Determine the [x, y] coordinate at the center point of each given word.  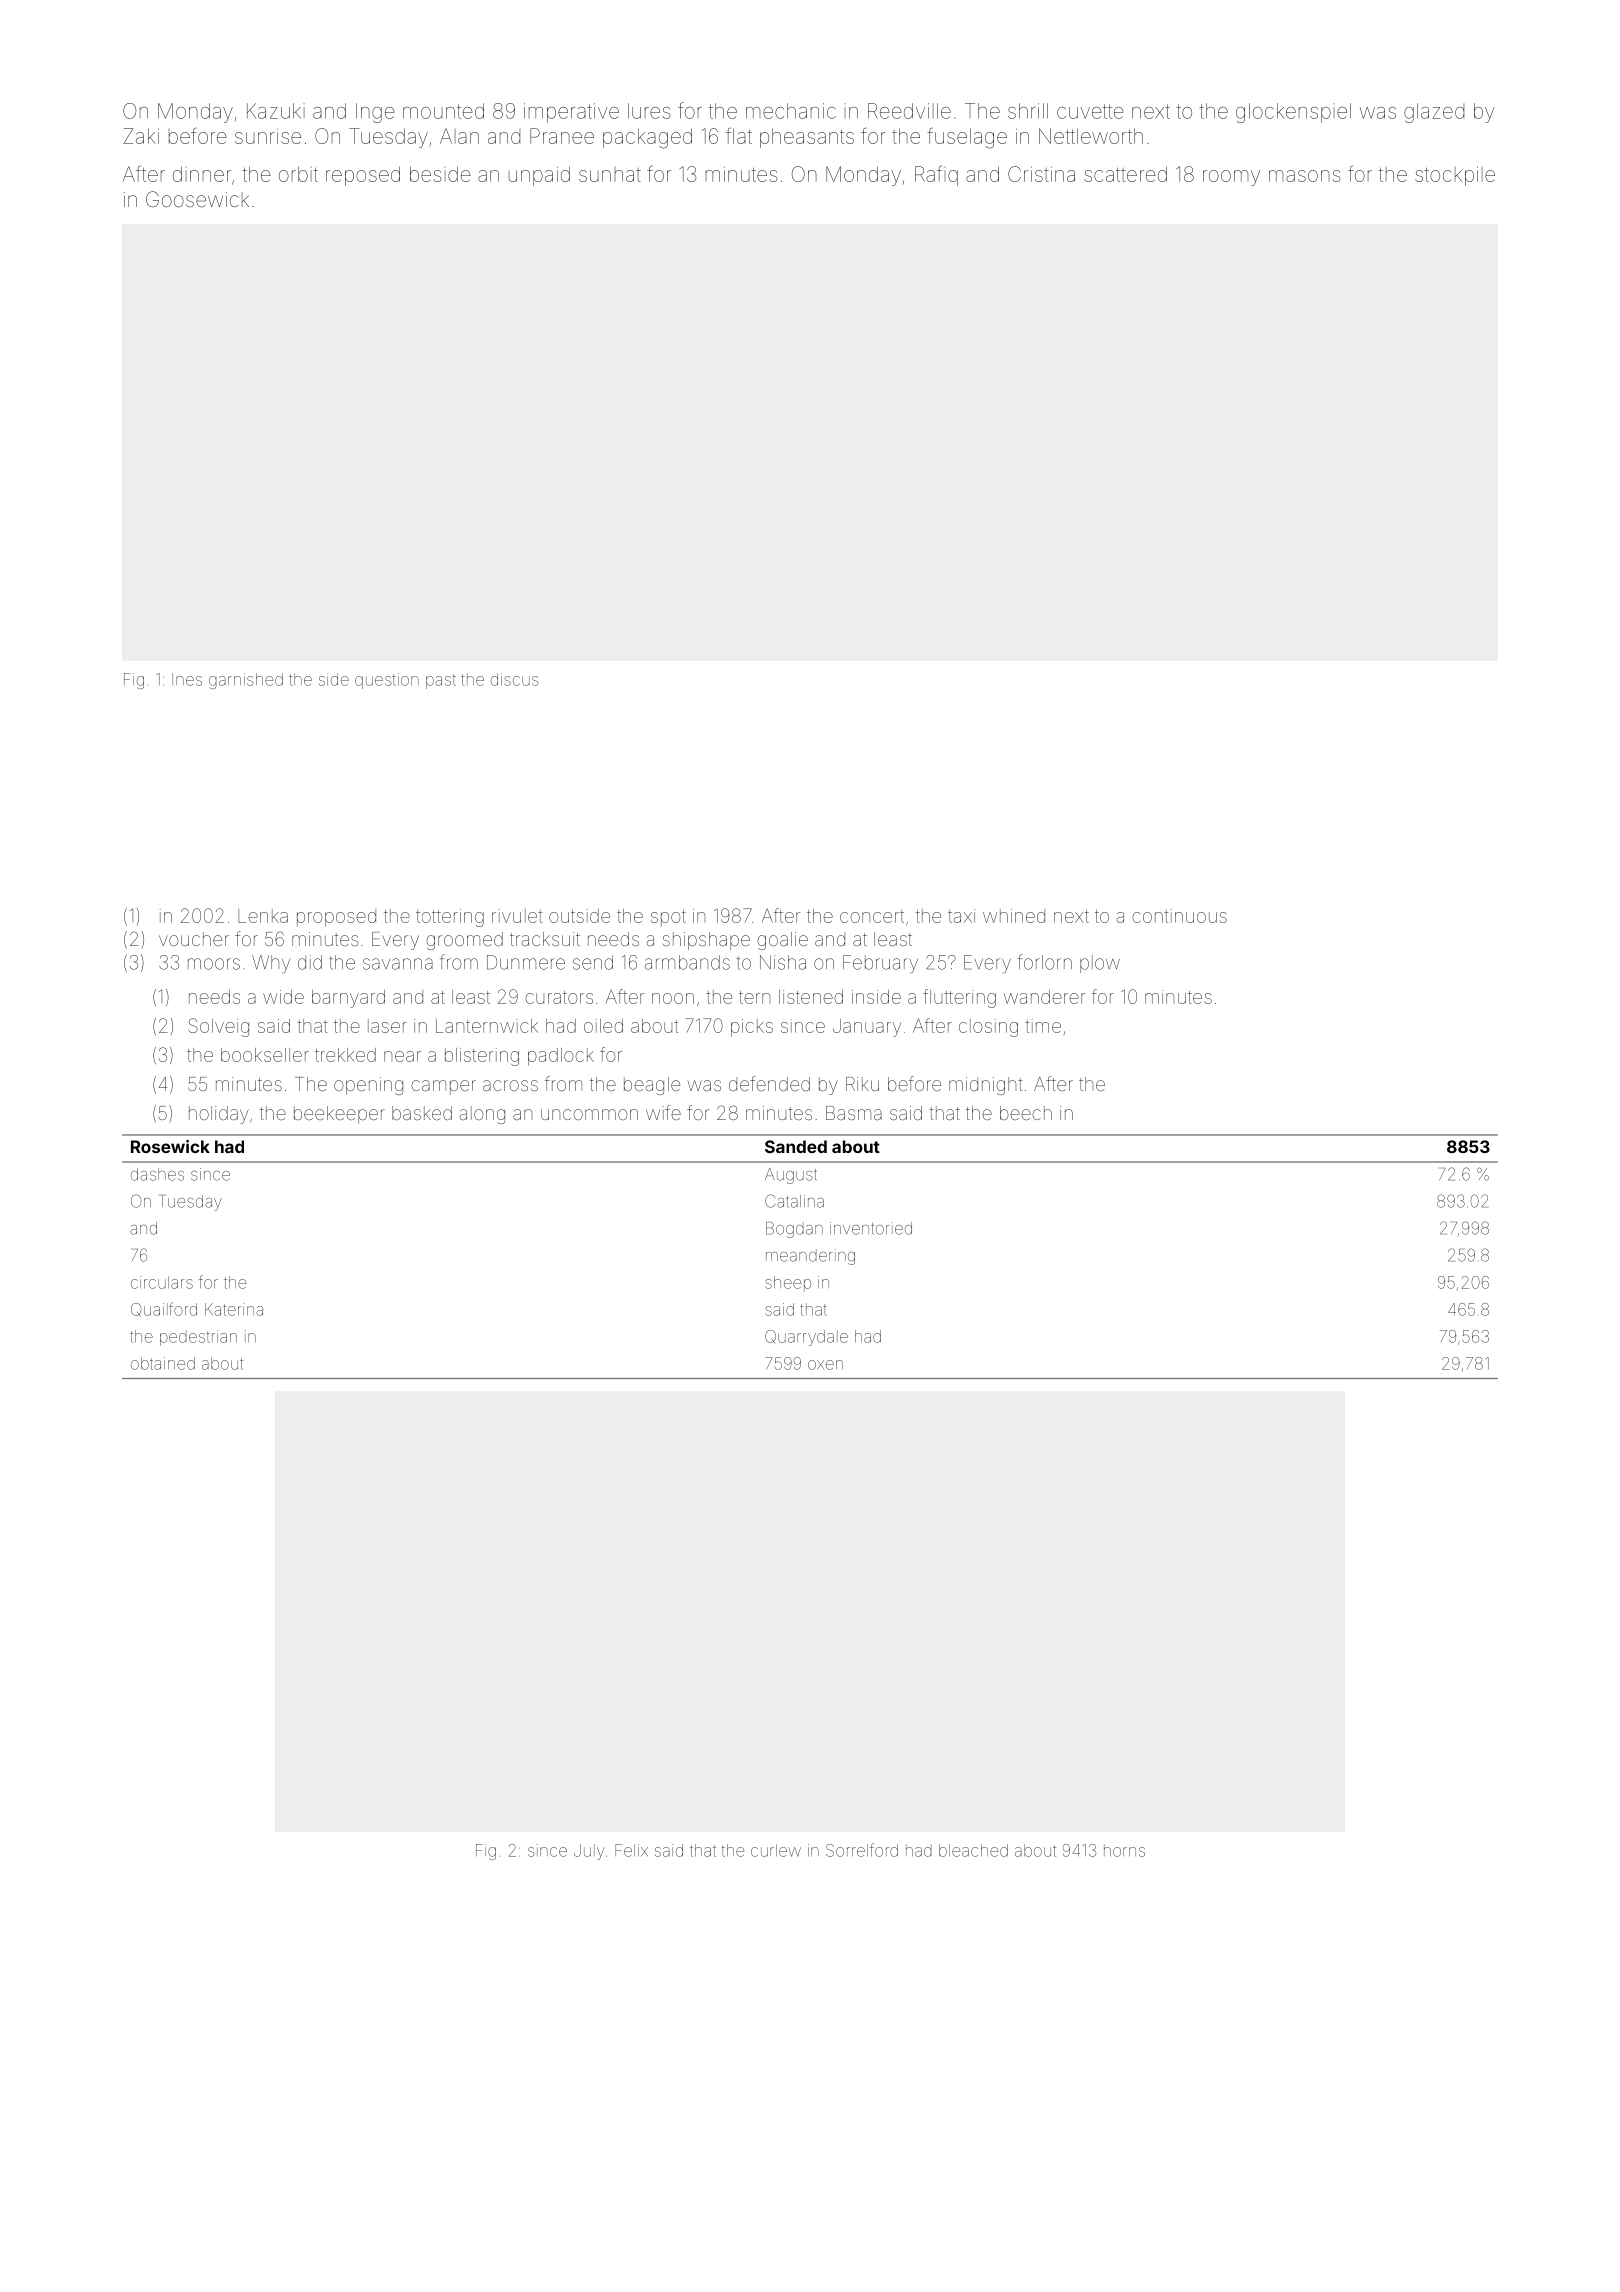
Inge [375, 113]
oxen [825, 1365]
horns [1124, 1850]
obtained [163, 1363]
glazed [1434, 113]
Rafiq [936, 175]
